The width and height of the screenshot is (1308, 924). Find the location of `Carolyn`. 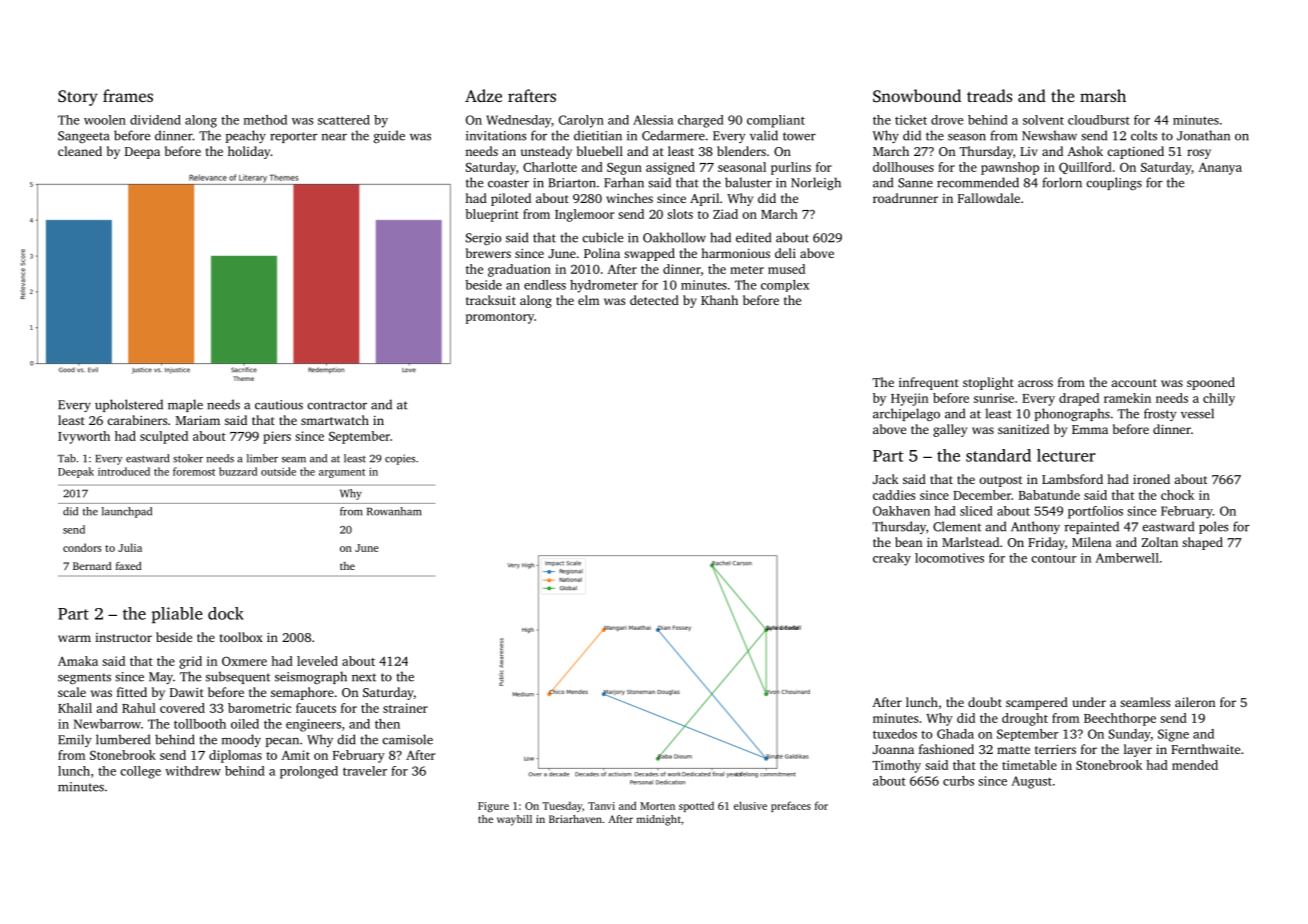

Carolyn is located at coordinates (581, 121).
